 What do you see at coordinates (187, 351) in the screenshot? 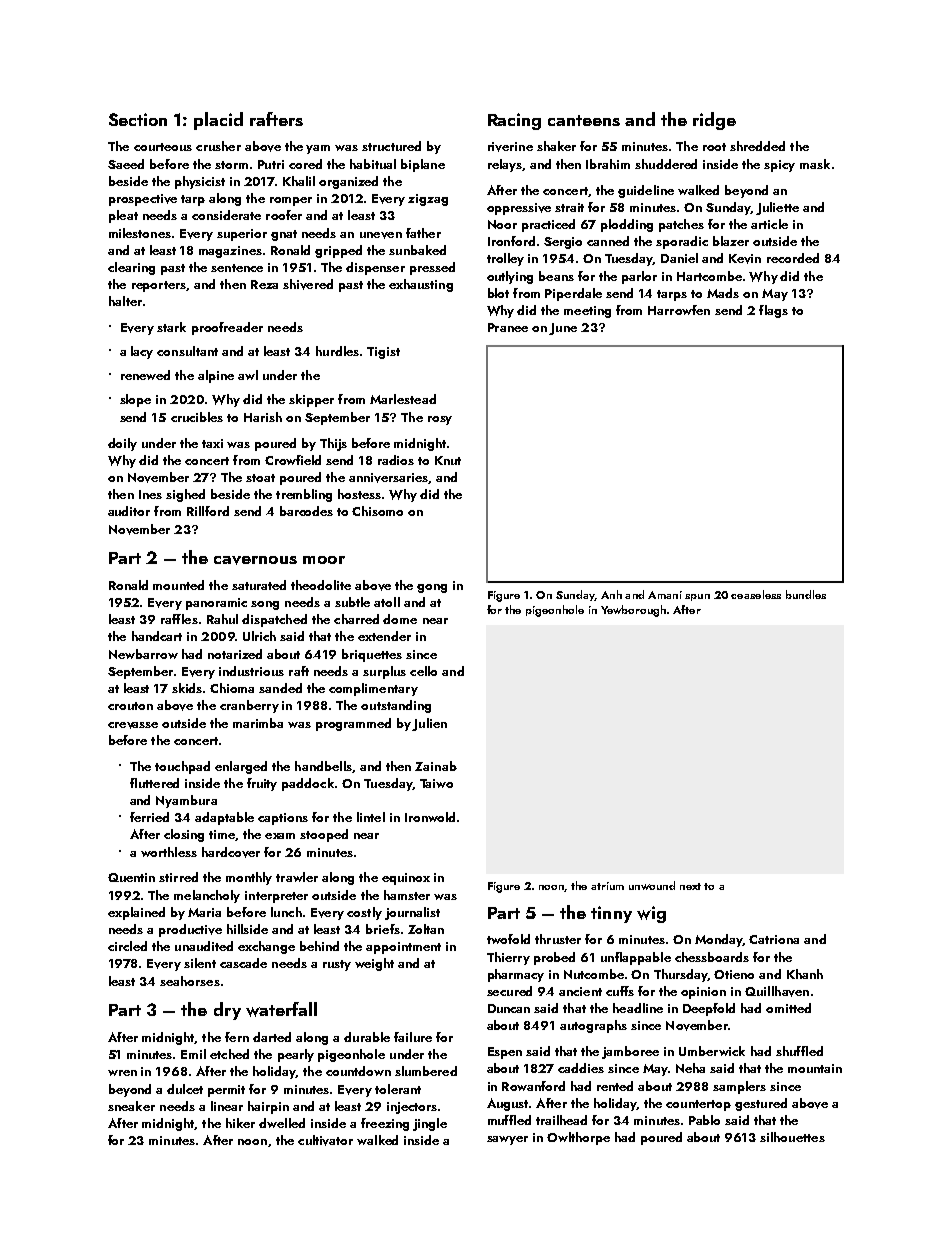
I see `consultant` at bounding box center [187, 351].
